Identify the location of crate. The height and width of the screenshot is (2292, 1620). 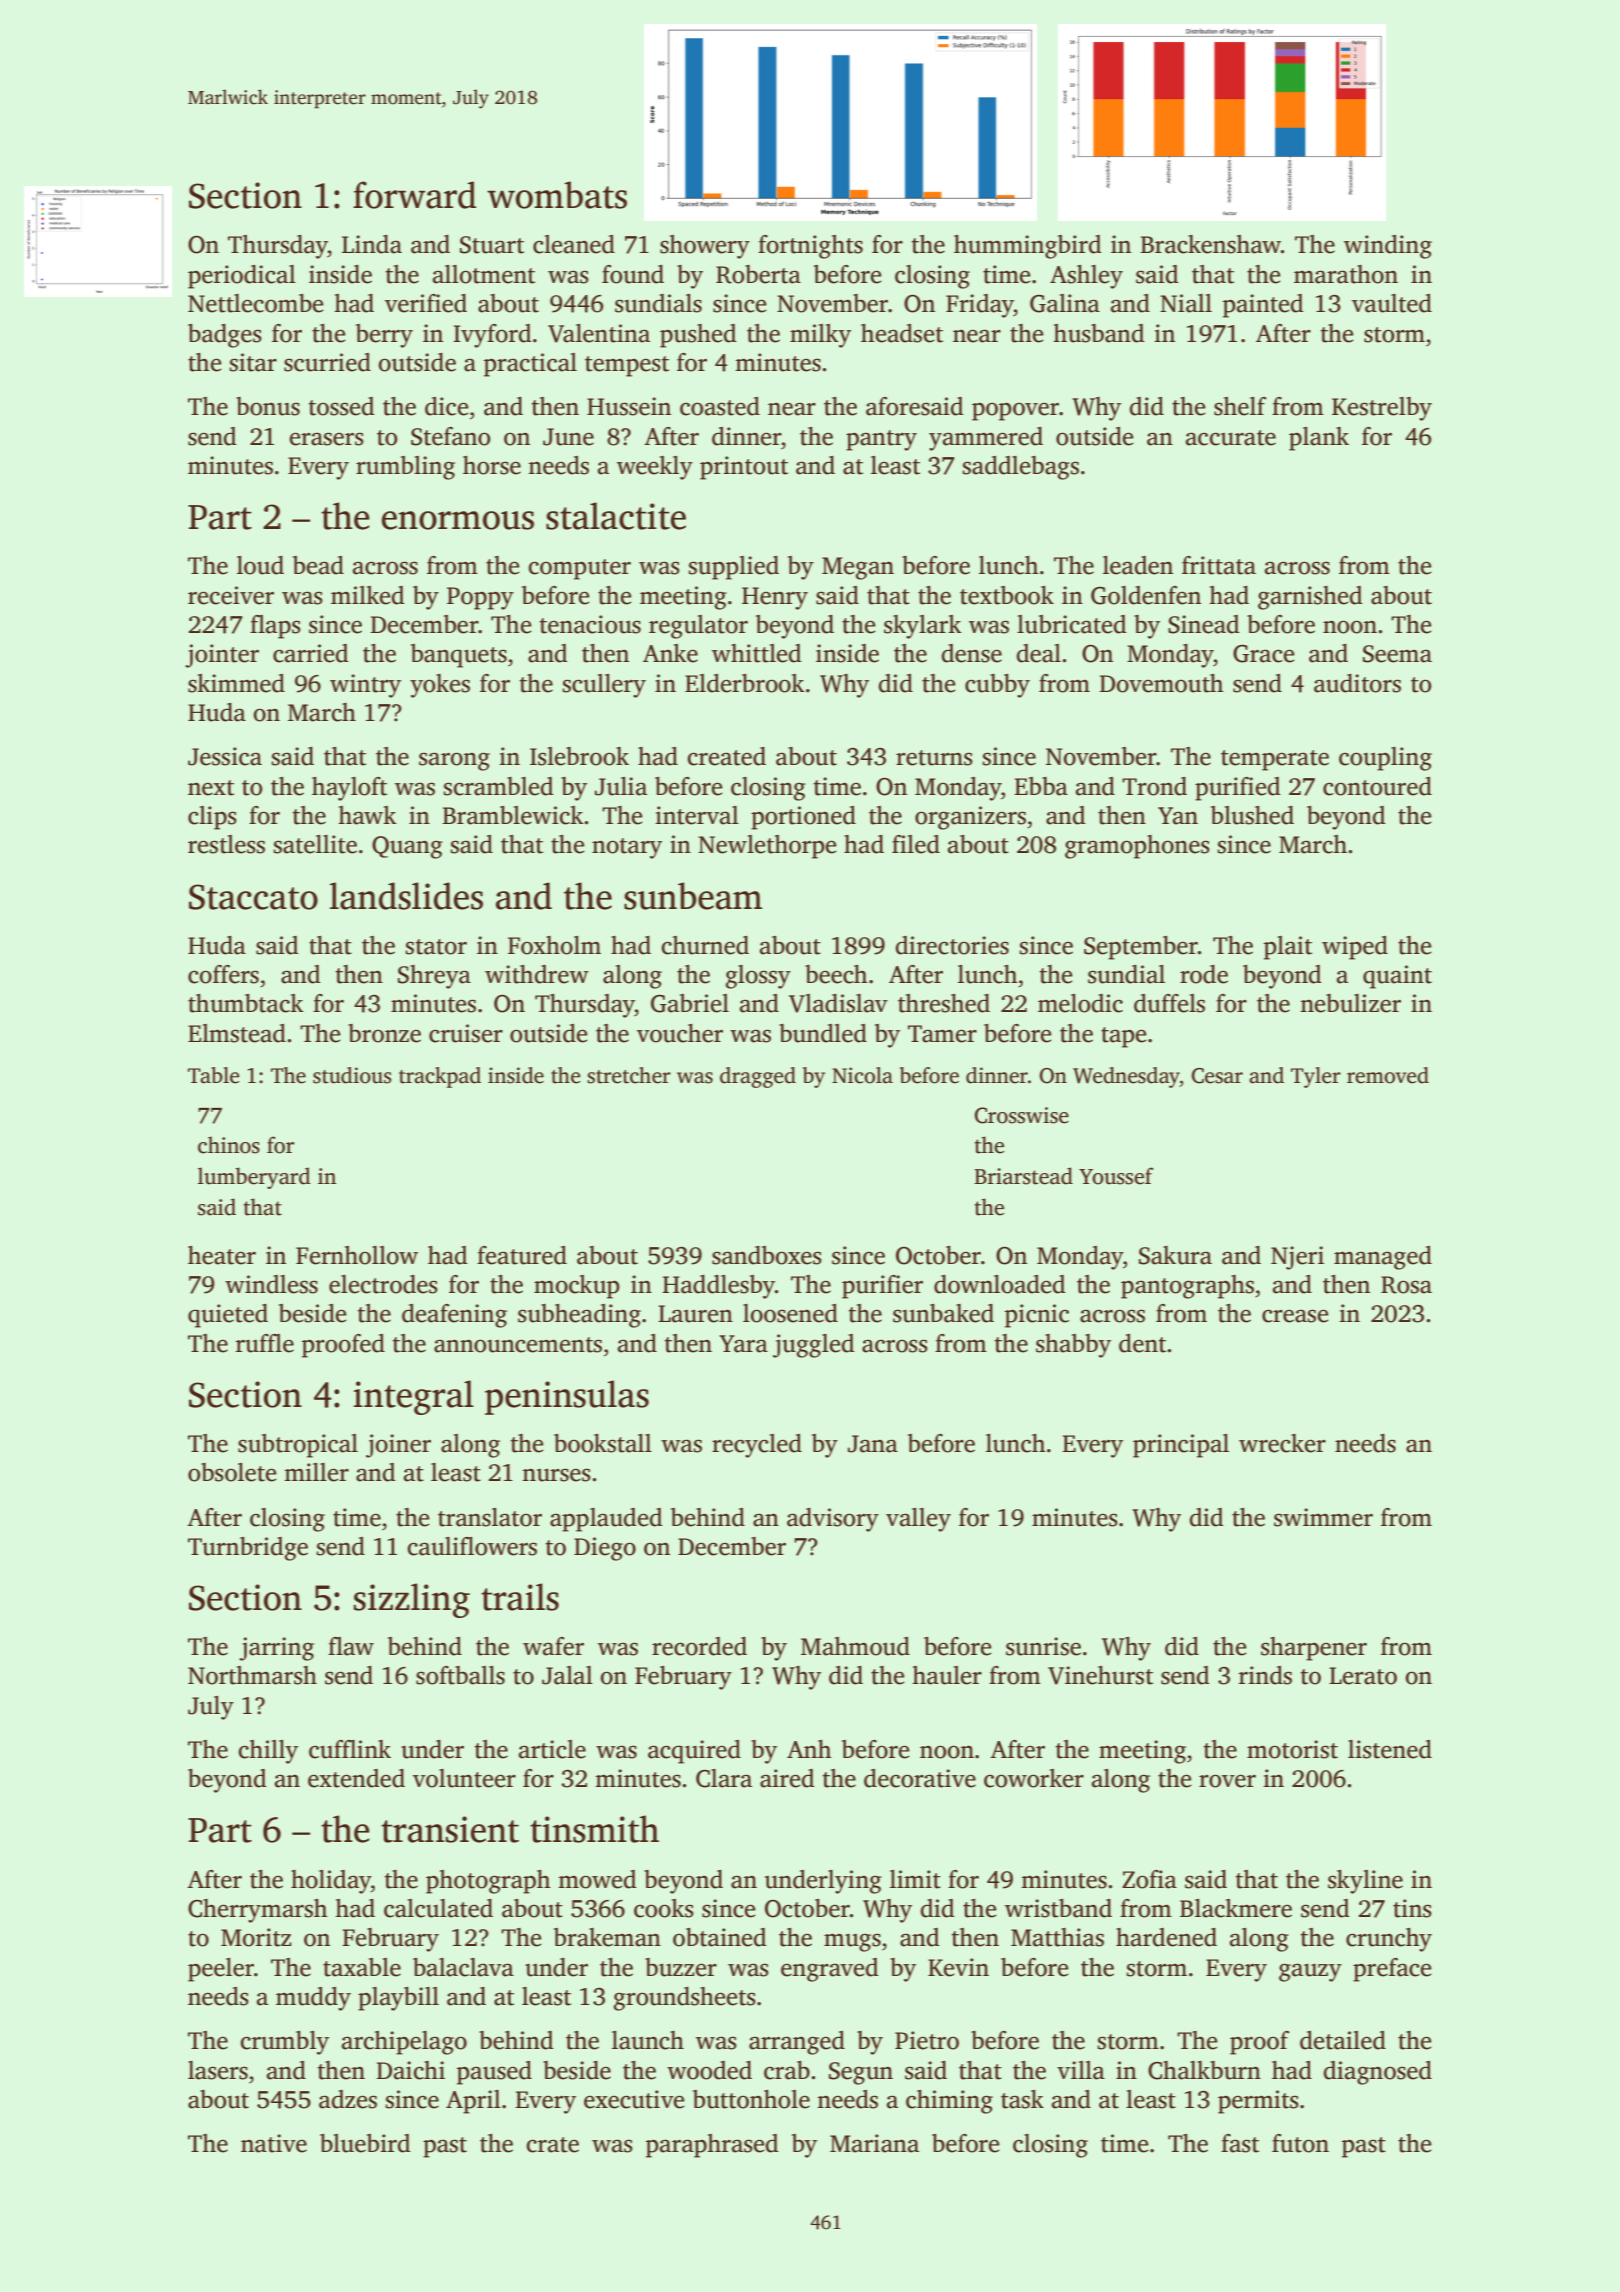
(553, 2145).
